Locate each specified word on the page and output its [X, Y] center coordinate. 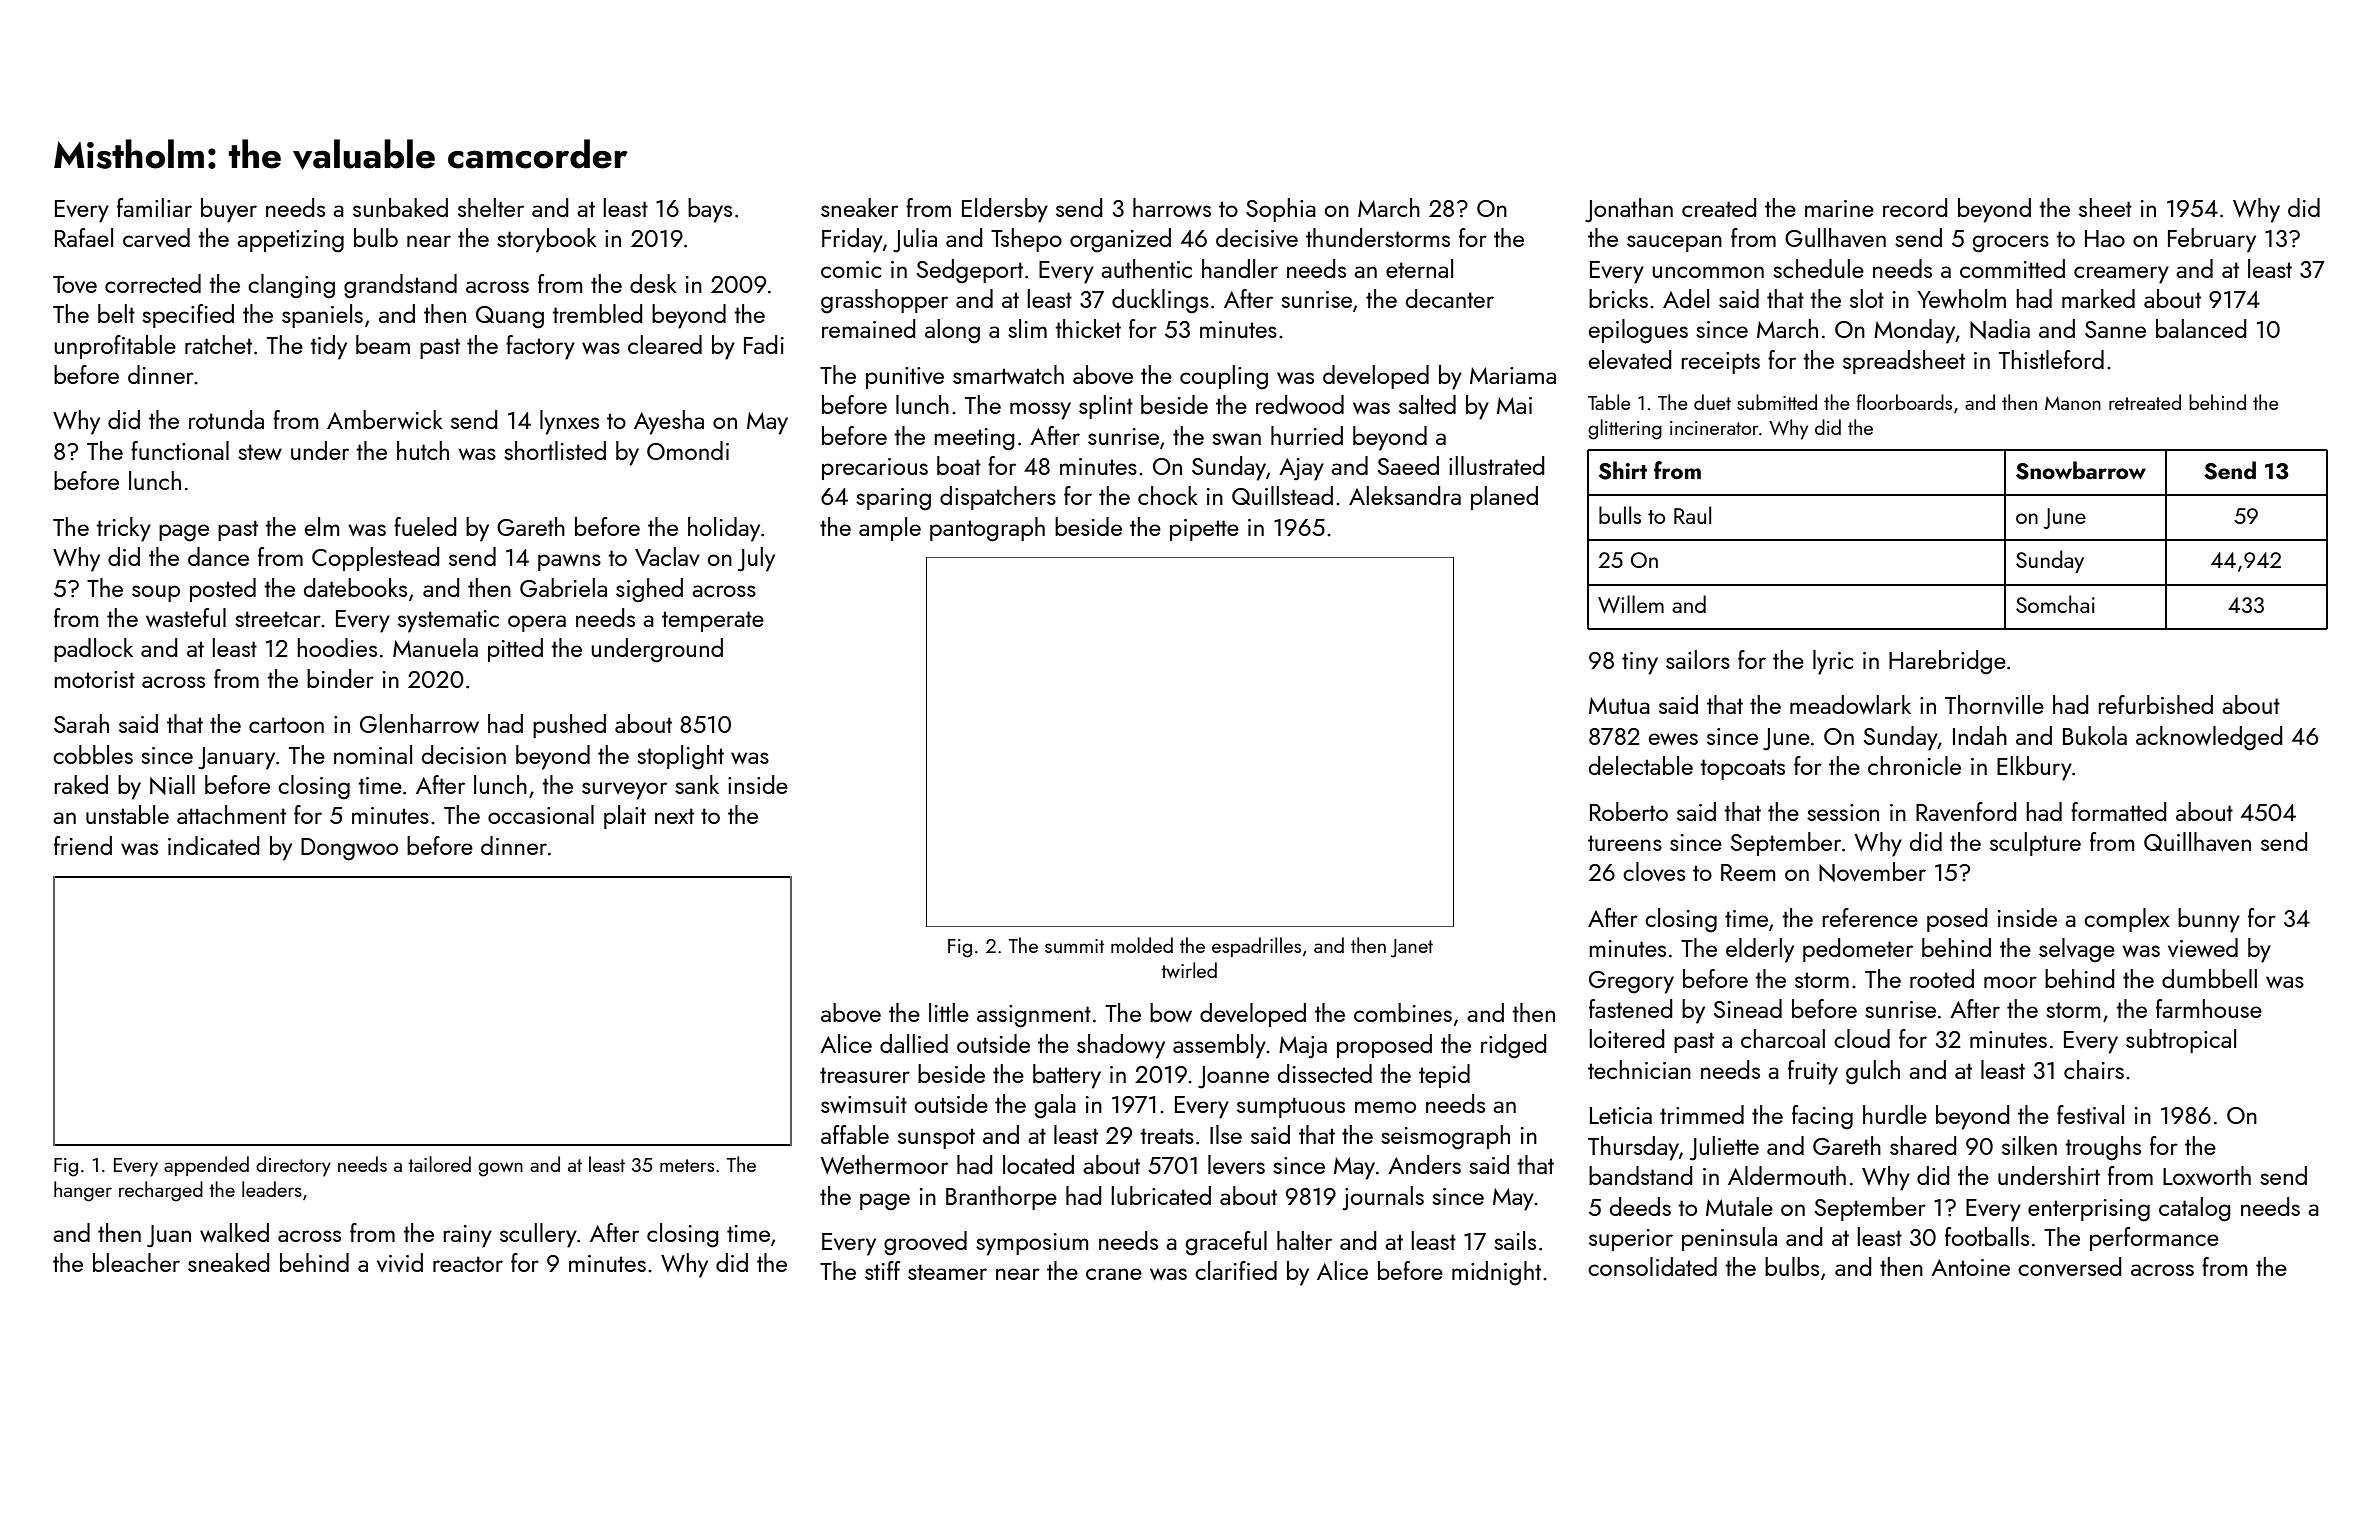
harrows [1172, 207]
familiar [154, 207]
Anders [1424, 1164]
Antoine [1970, 1267]
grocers [2011, 244]
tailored [439, 1164]
